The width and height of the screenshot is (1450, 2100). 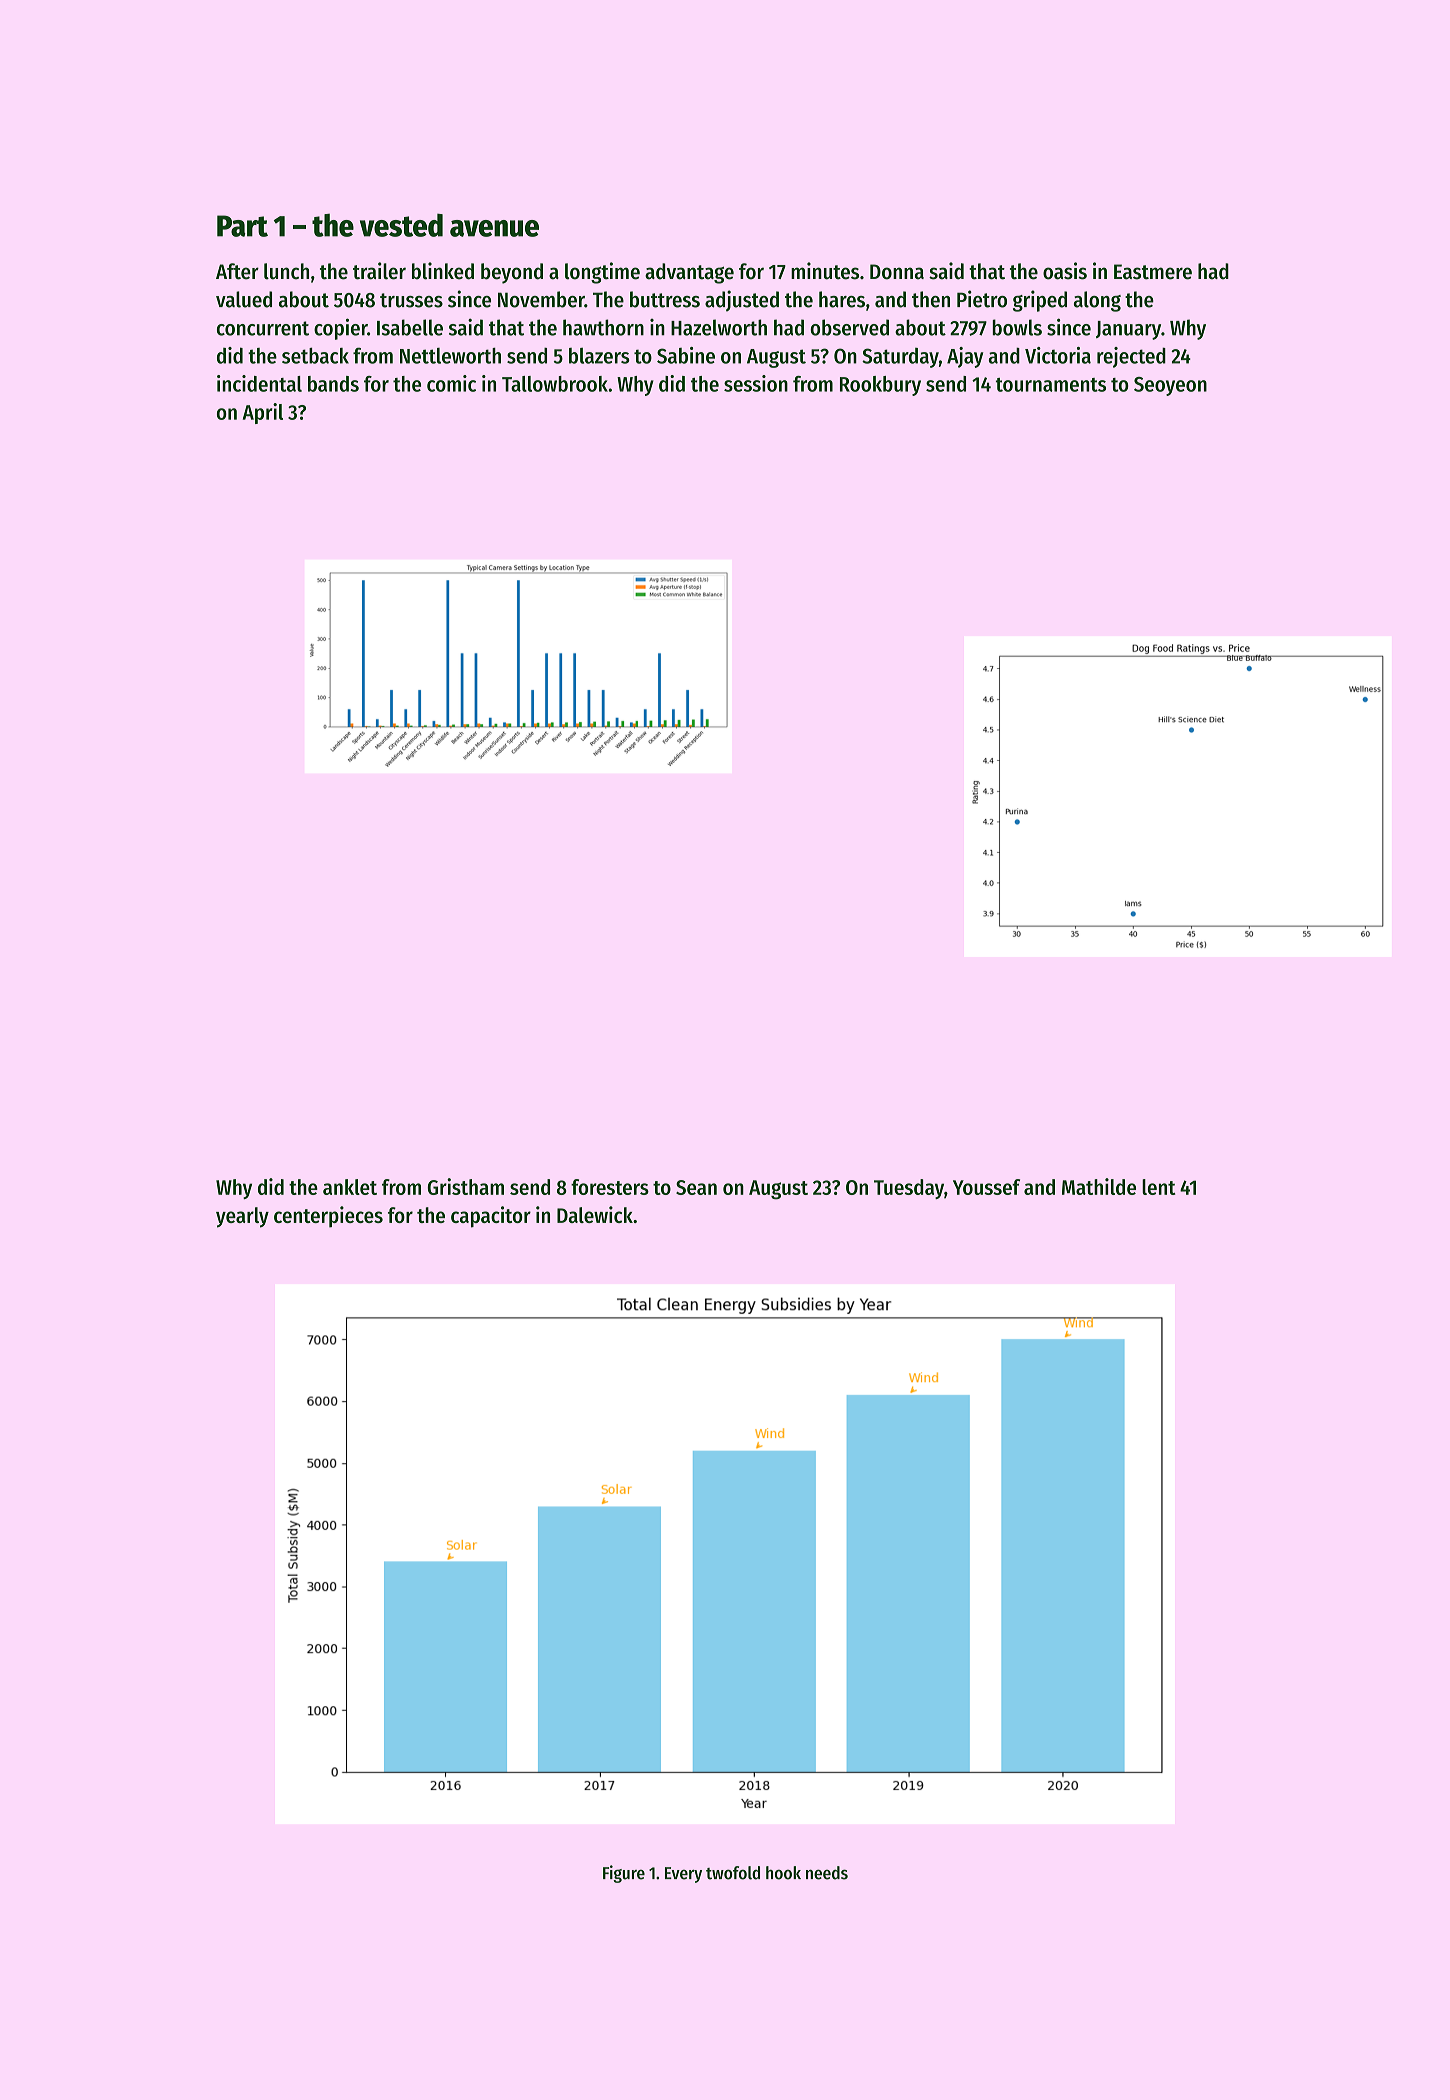 I want to click on incidental, so click(x=259, y=383).
